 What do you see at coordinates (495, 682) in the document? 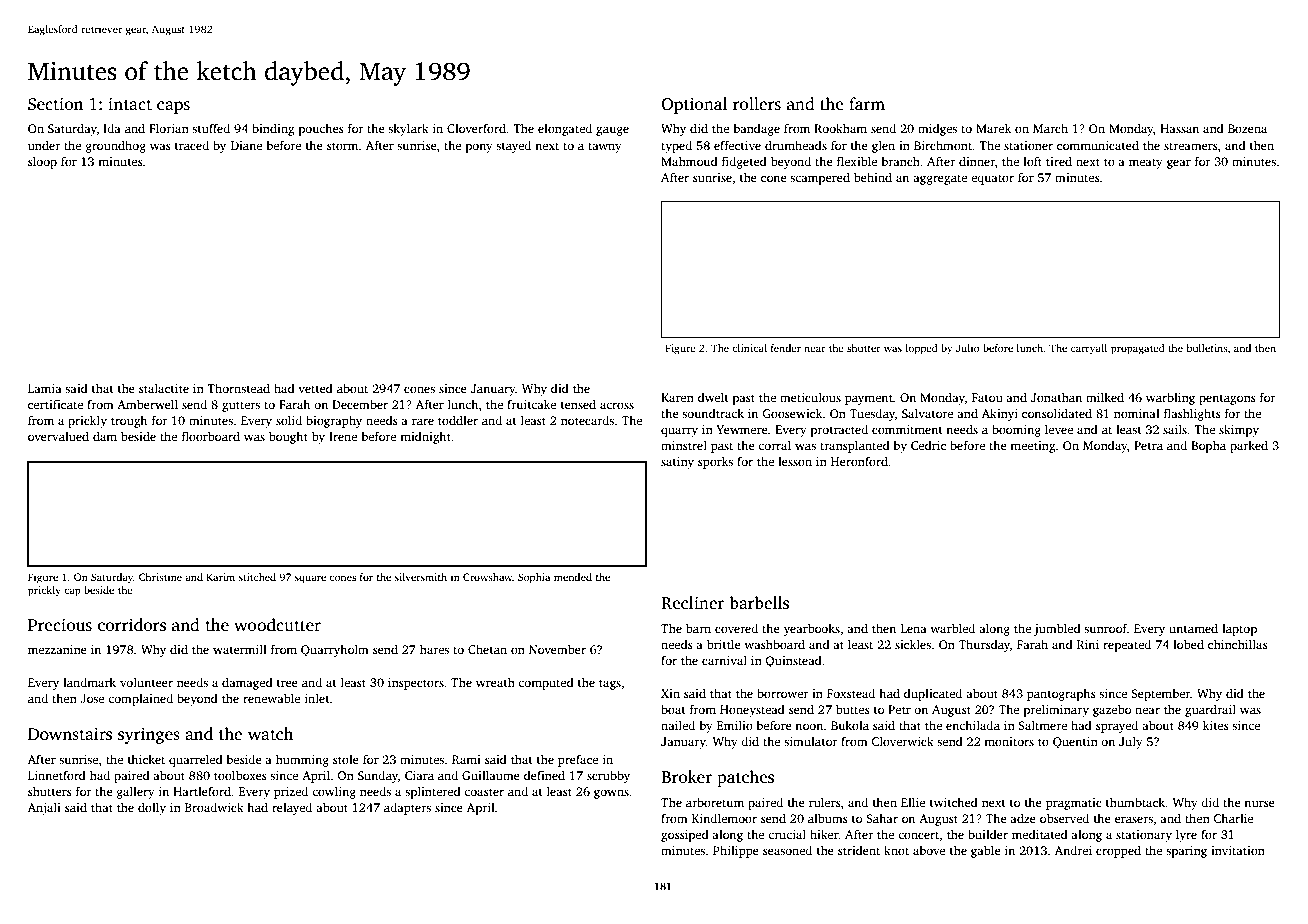
I see `wreath` at bounding box center [495, 682].
